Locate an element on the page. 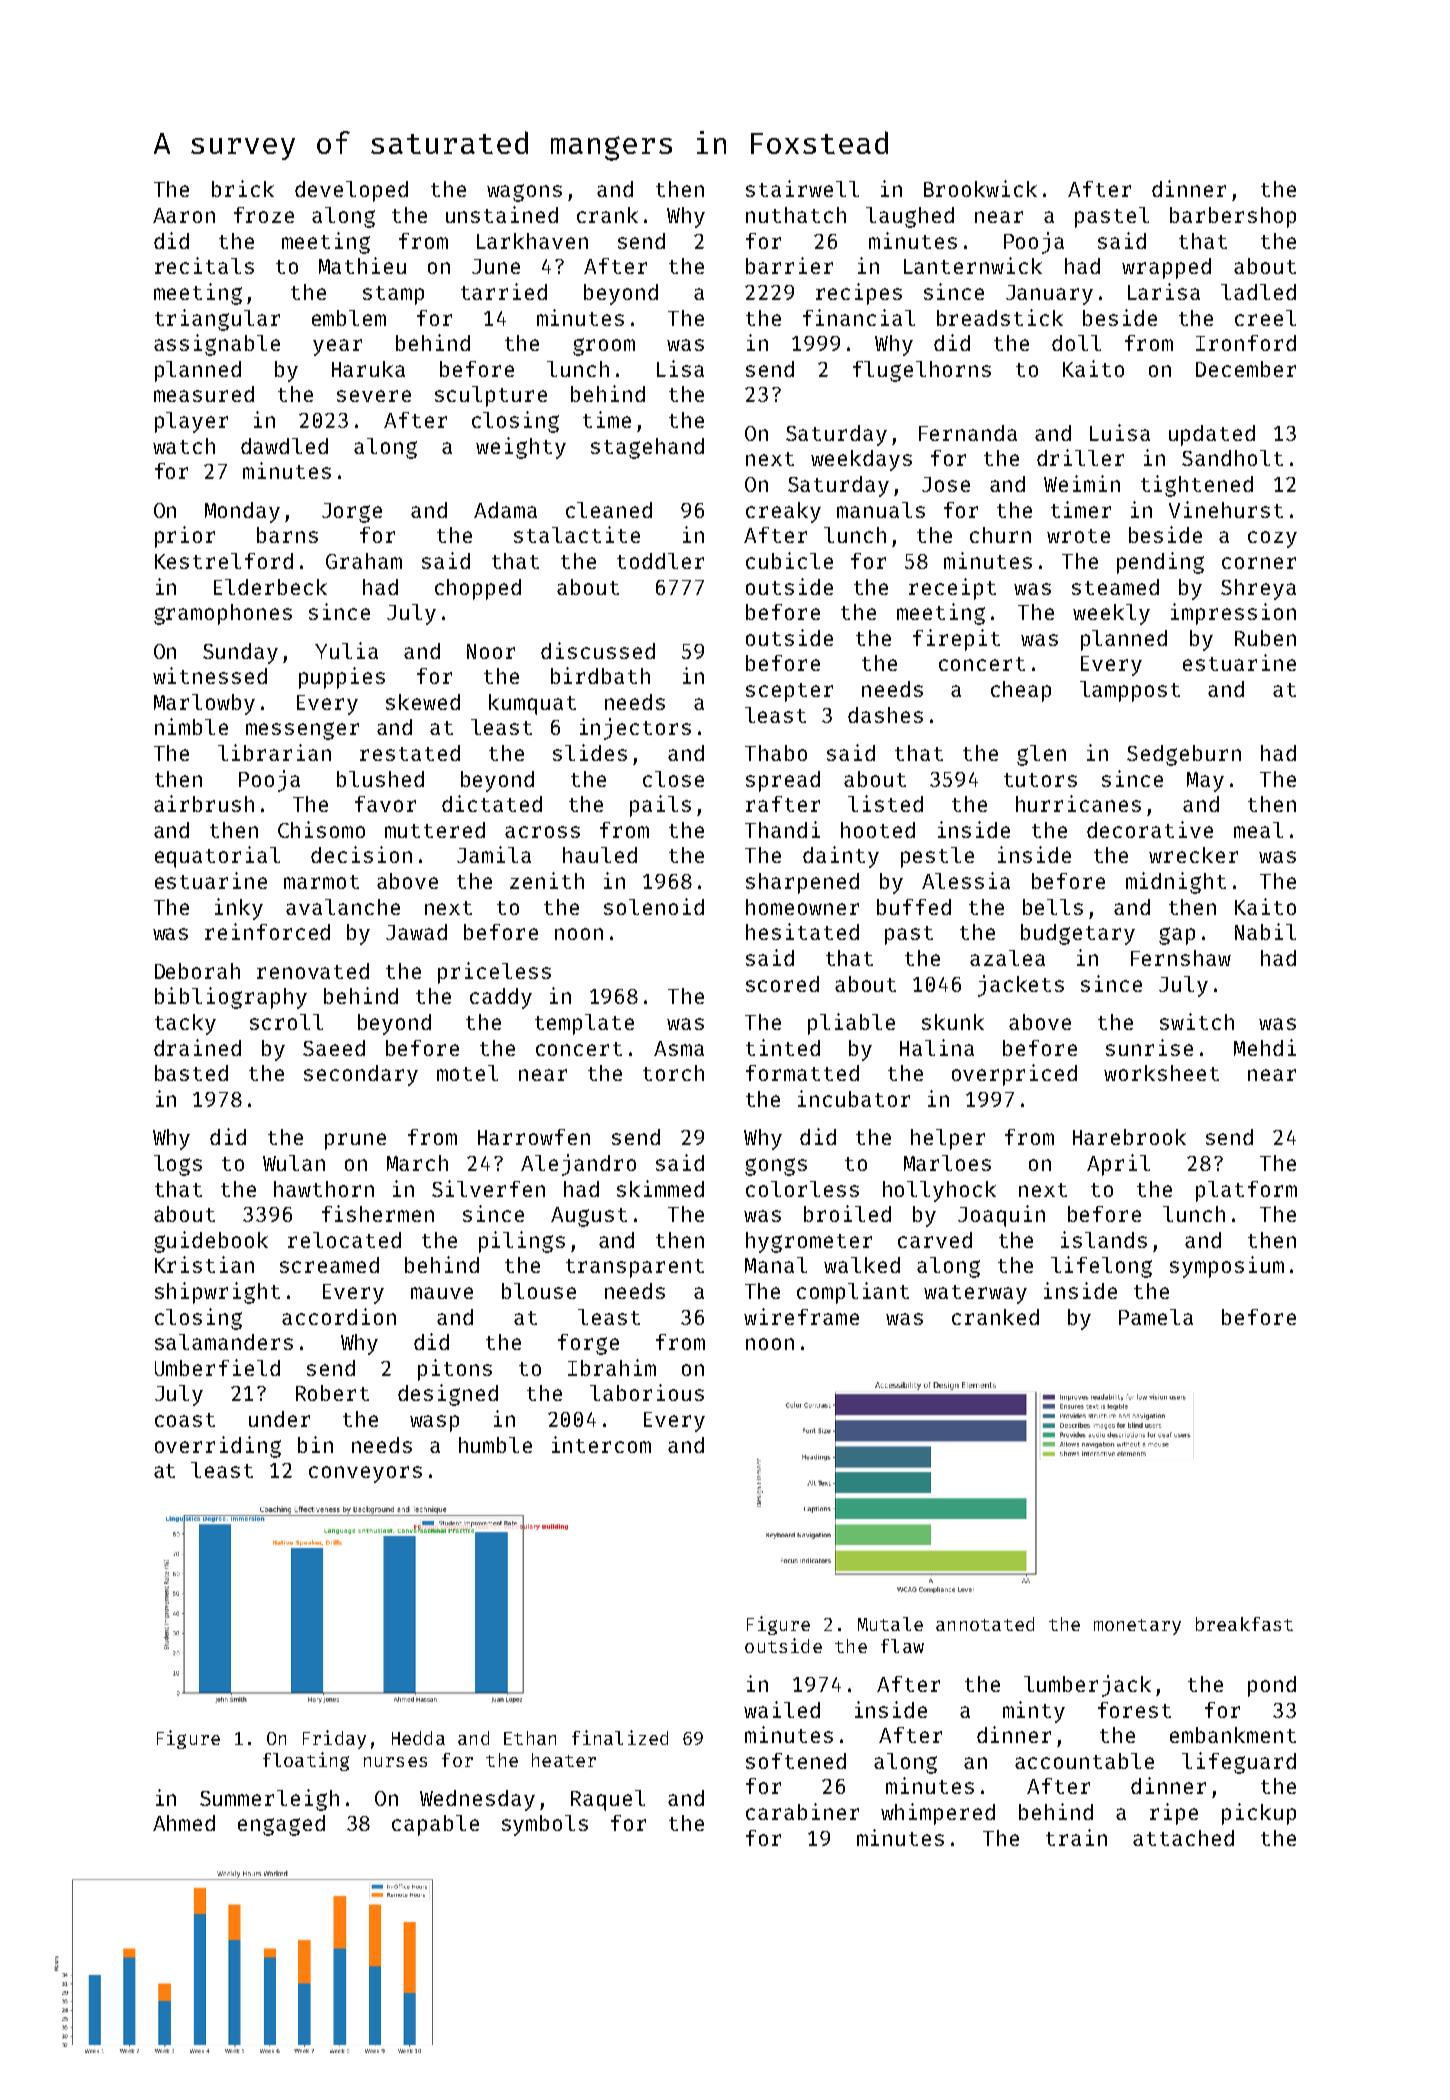 This image has height=2100, width=1450. Deborah is located at coordinates (197, 971).
